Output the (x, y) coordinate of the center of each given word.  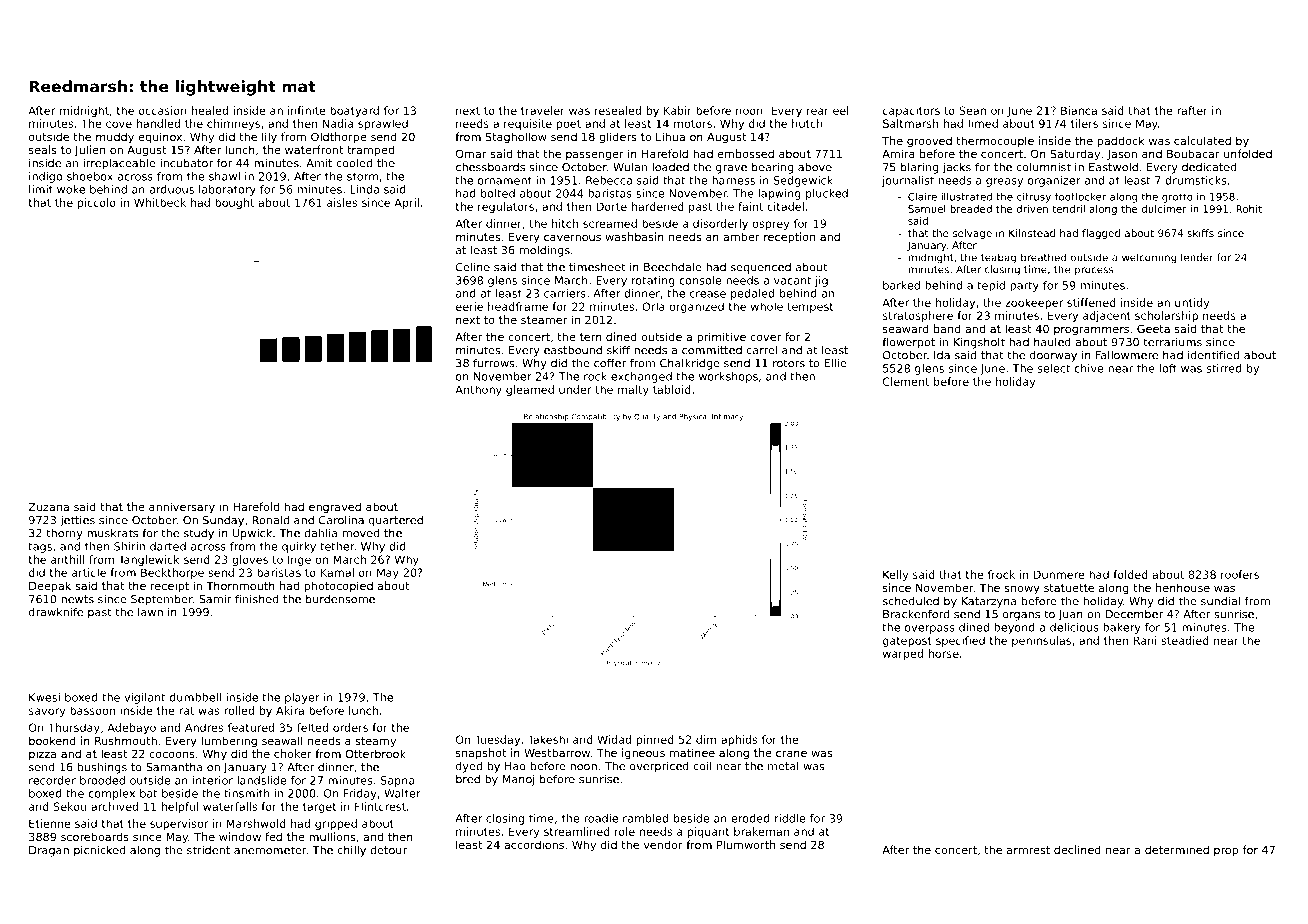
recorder (52, 780)
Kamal (337, 572)
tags (40, 547)
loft (1168, 368)
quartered (396, 521)
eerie (469, 306)
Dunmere (1059, 574)
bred (468, 779)
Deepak (50, 587)
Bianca (1079, 110)
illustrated (966, 197)
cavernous (572, 237)
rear (818, 111)
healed (210, 110)
